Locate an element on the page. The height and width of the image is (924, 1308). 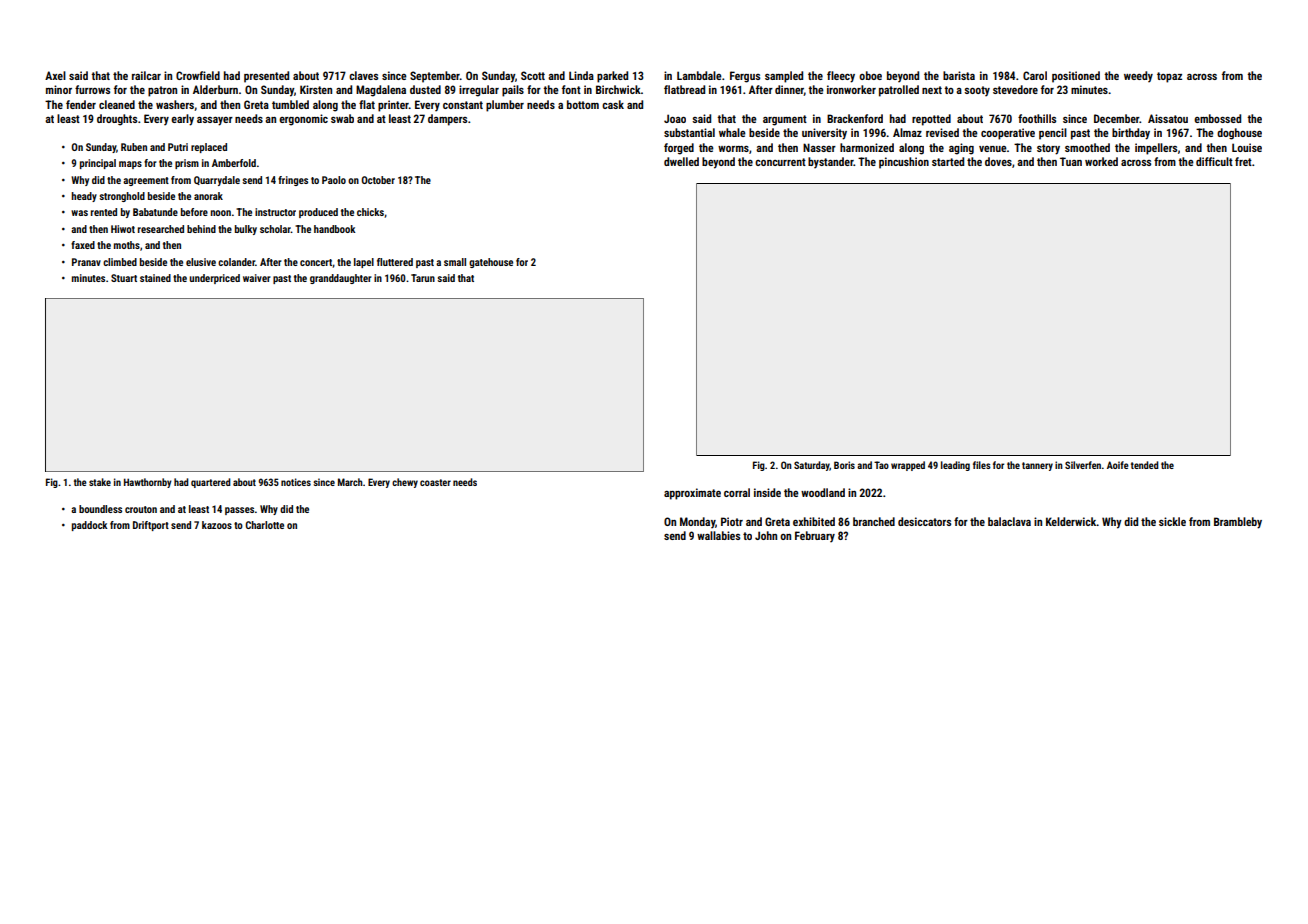
Linda is located at coordinates (581, 75).
